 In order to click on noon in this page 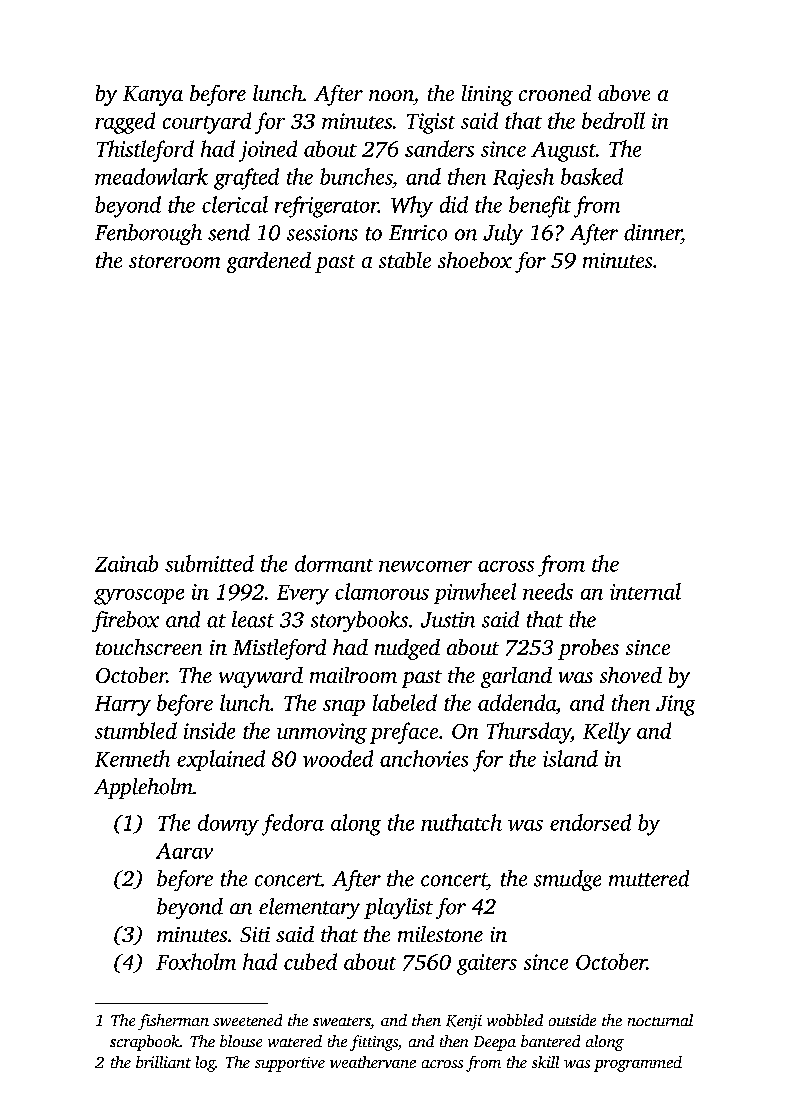, I will do `click(391, 95)`.
